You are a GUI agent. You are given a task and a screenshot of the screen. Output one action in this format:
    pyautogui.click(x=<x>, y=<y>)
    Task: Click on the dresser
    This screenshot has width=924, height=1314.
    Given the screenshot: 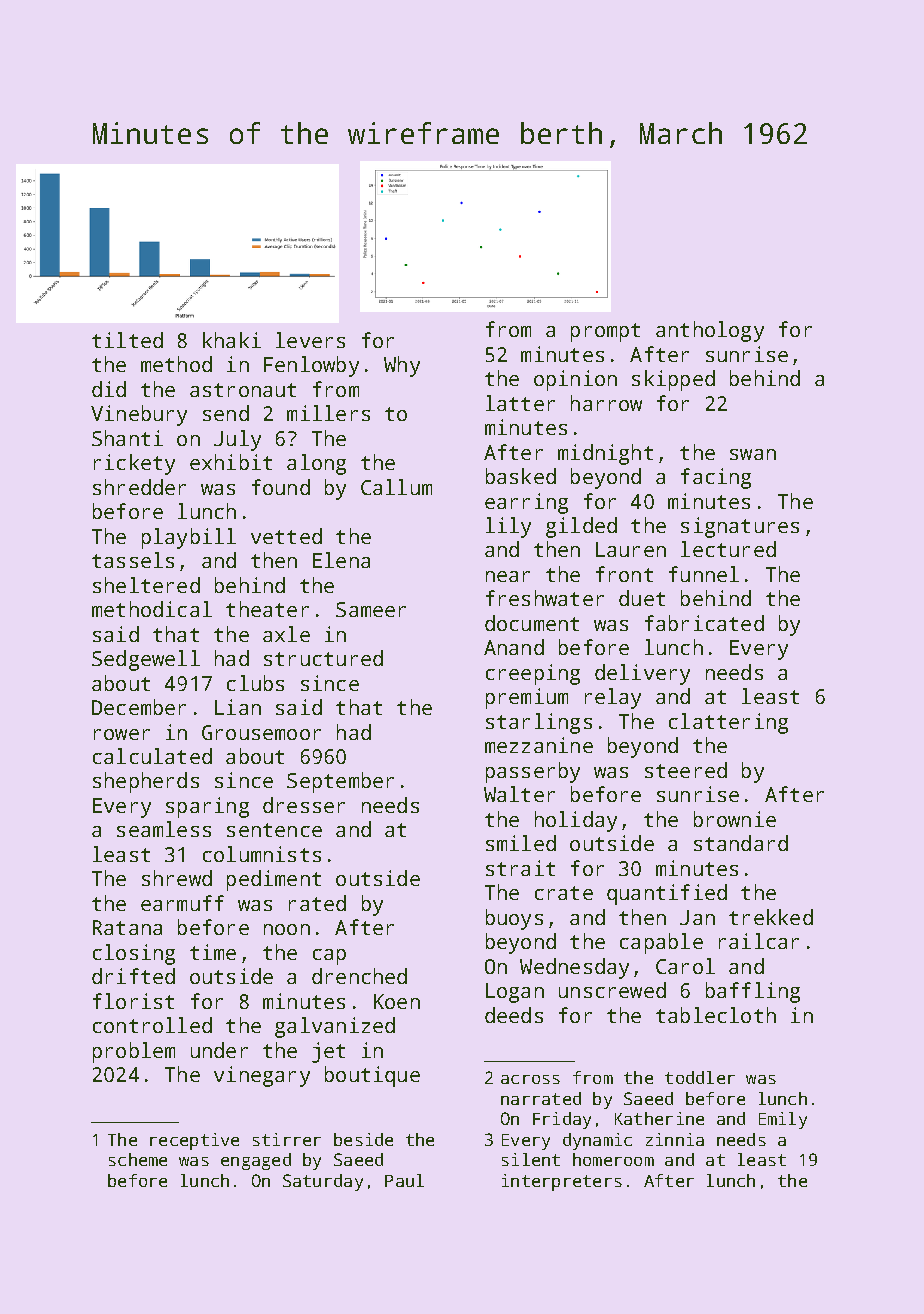 What is the action you would take?
    pyautogui.click(x=304, y=805)
